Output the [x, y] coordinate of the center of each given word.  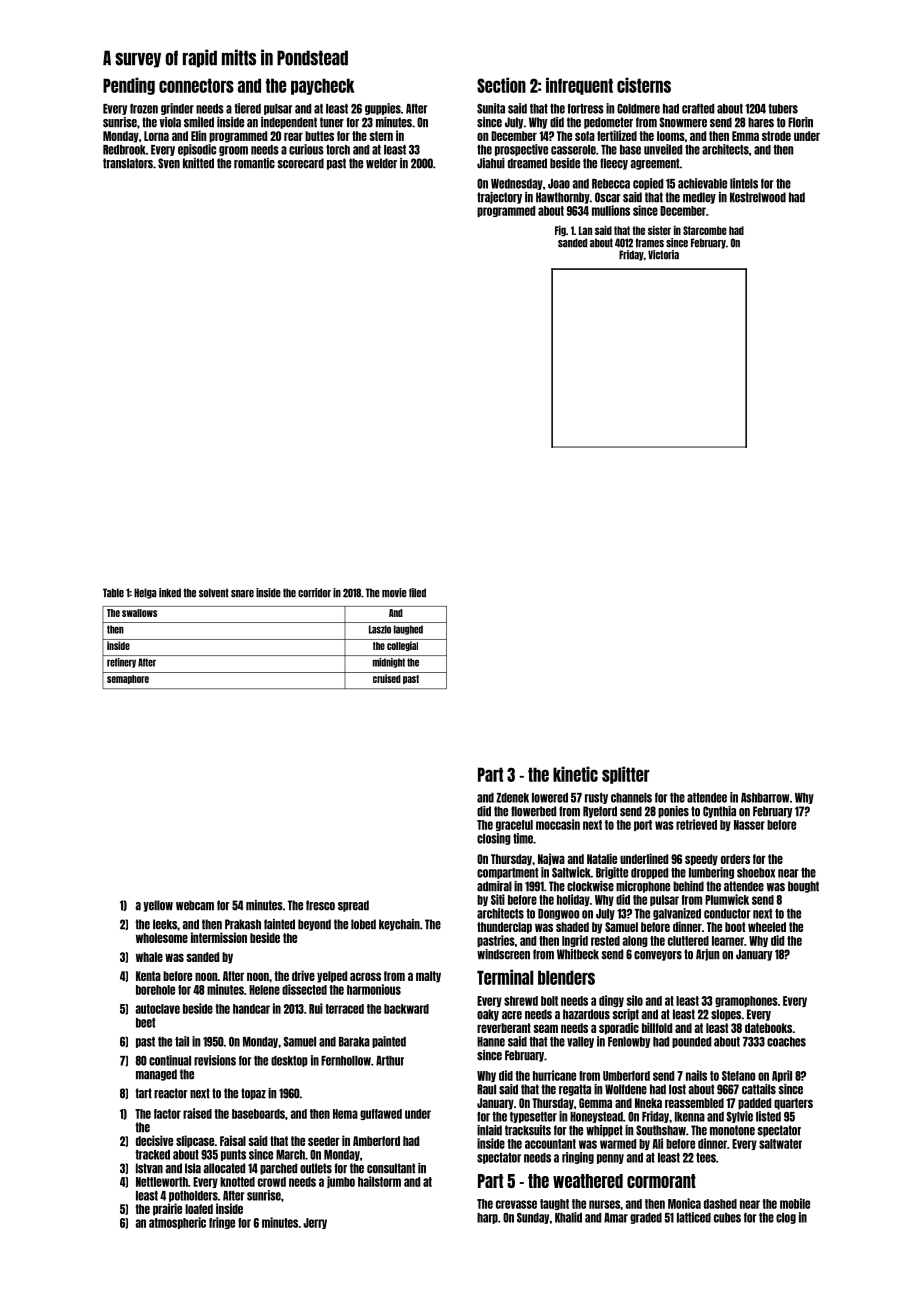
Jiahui [491, 163]
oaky [488, 1015]
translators [128, 163]
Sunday [533, 1218]
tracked [152, 1155]
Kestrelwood [758, 197]
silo [634, 1000]
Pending [129, 86]
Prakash [243, 924]
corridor [314, 593]
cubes [727, 1218]
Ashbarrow [765, 798]
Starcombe [705, 230]
